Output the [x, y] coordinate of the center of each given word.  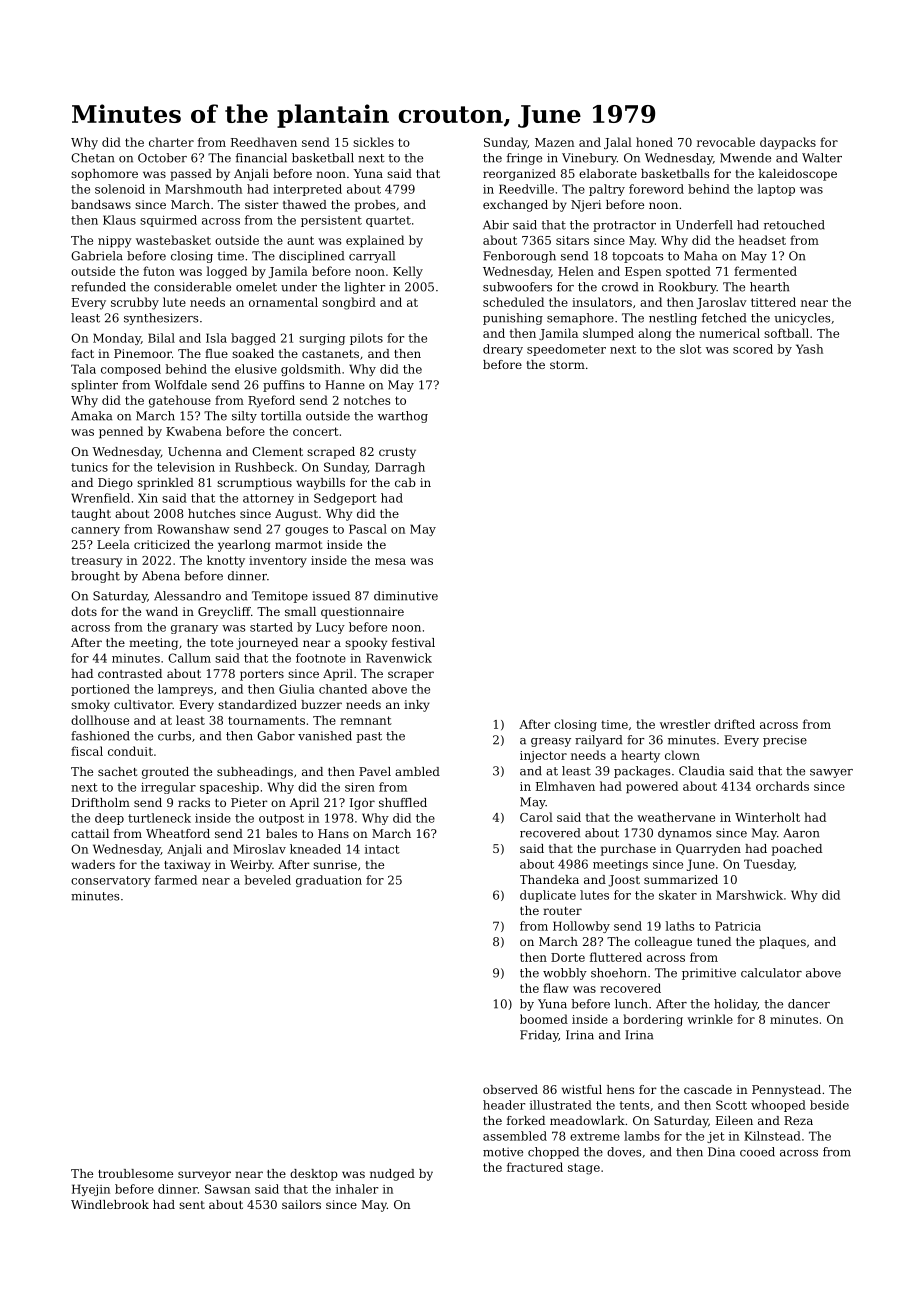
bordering [653, 1020]
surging [322, 339]
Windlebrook [110, 1204]
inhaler [357, 1189]
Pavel [375, 771]
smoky [90, 706]
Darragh [400, 468]
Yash [809, 349]
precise [785, 741]
